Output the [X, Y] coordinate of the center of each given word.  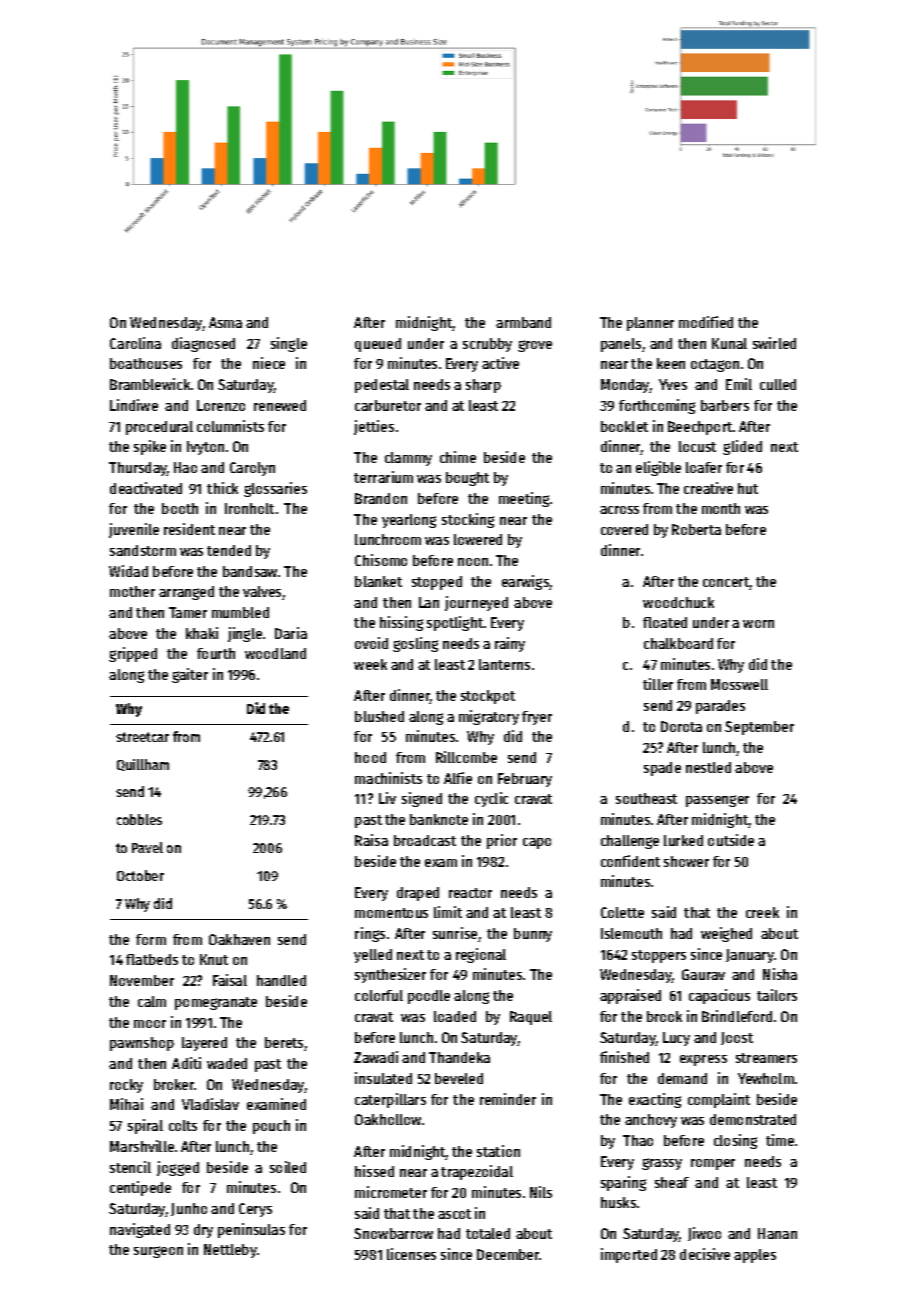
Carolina [135, 343]
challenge [630, 842]
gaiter [190, 675]
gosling [415, 644]
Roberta [696, 529]
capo [537, 843]
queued [378, 345]
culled [778, 384]
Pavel [147, 847]
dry [203, 1231]
